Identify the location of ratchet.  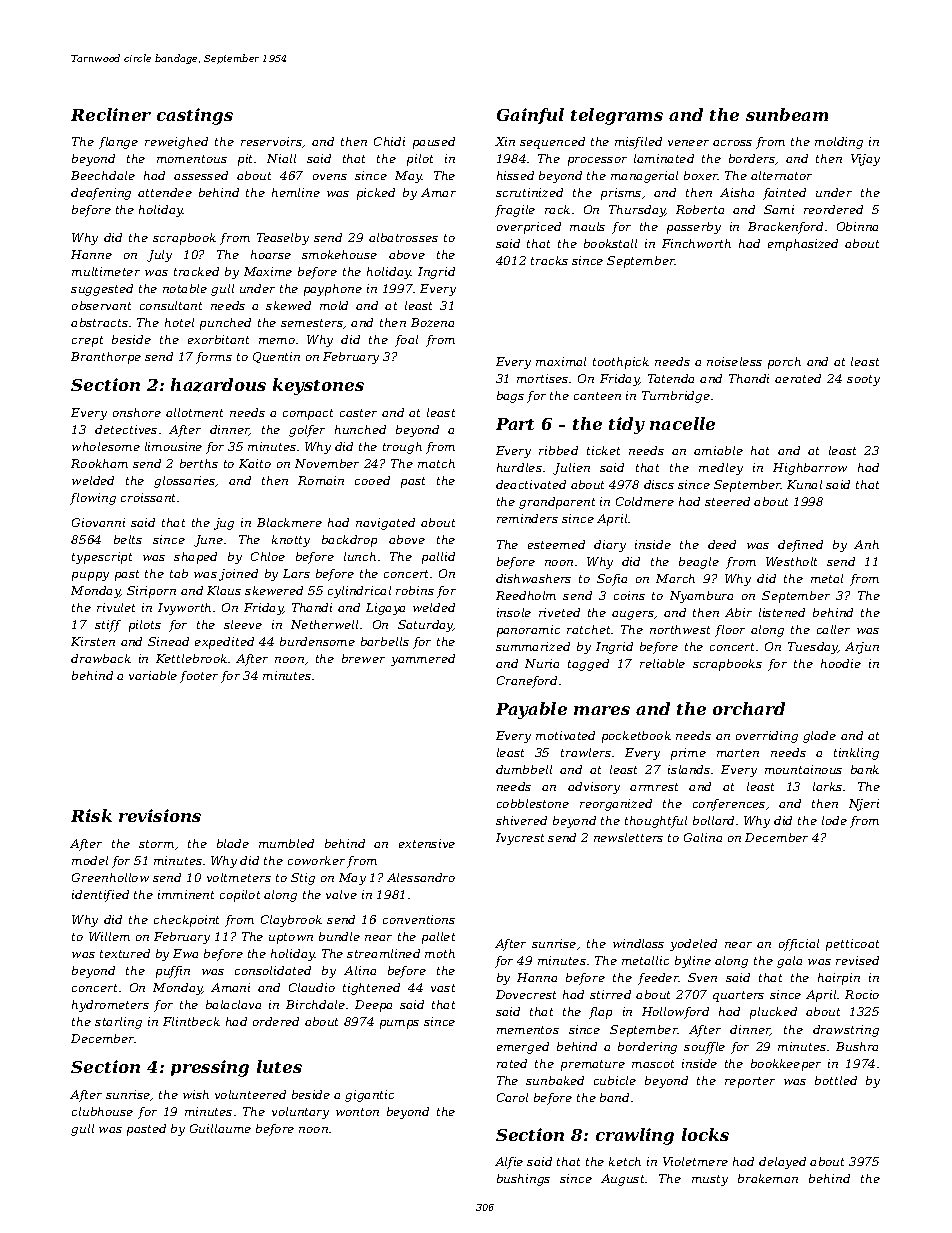
(589, 629).
